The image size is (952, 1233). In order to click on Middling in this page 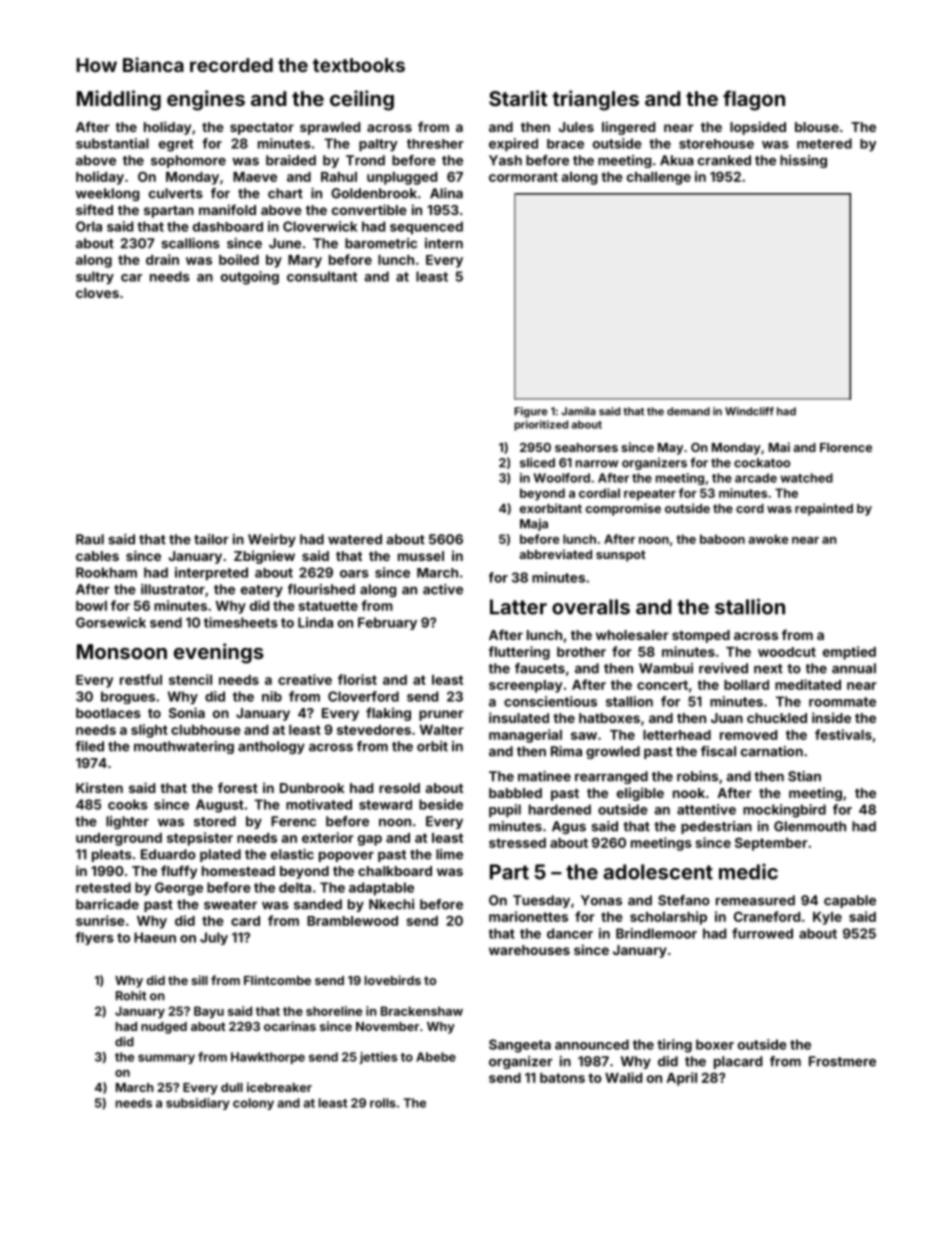, I will do `click(119, 100)`.
